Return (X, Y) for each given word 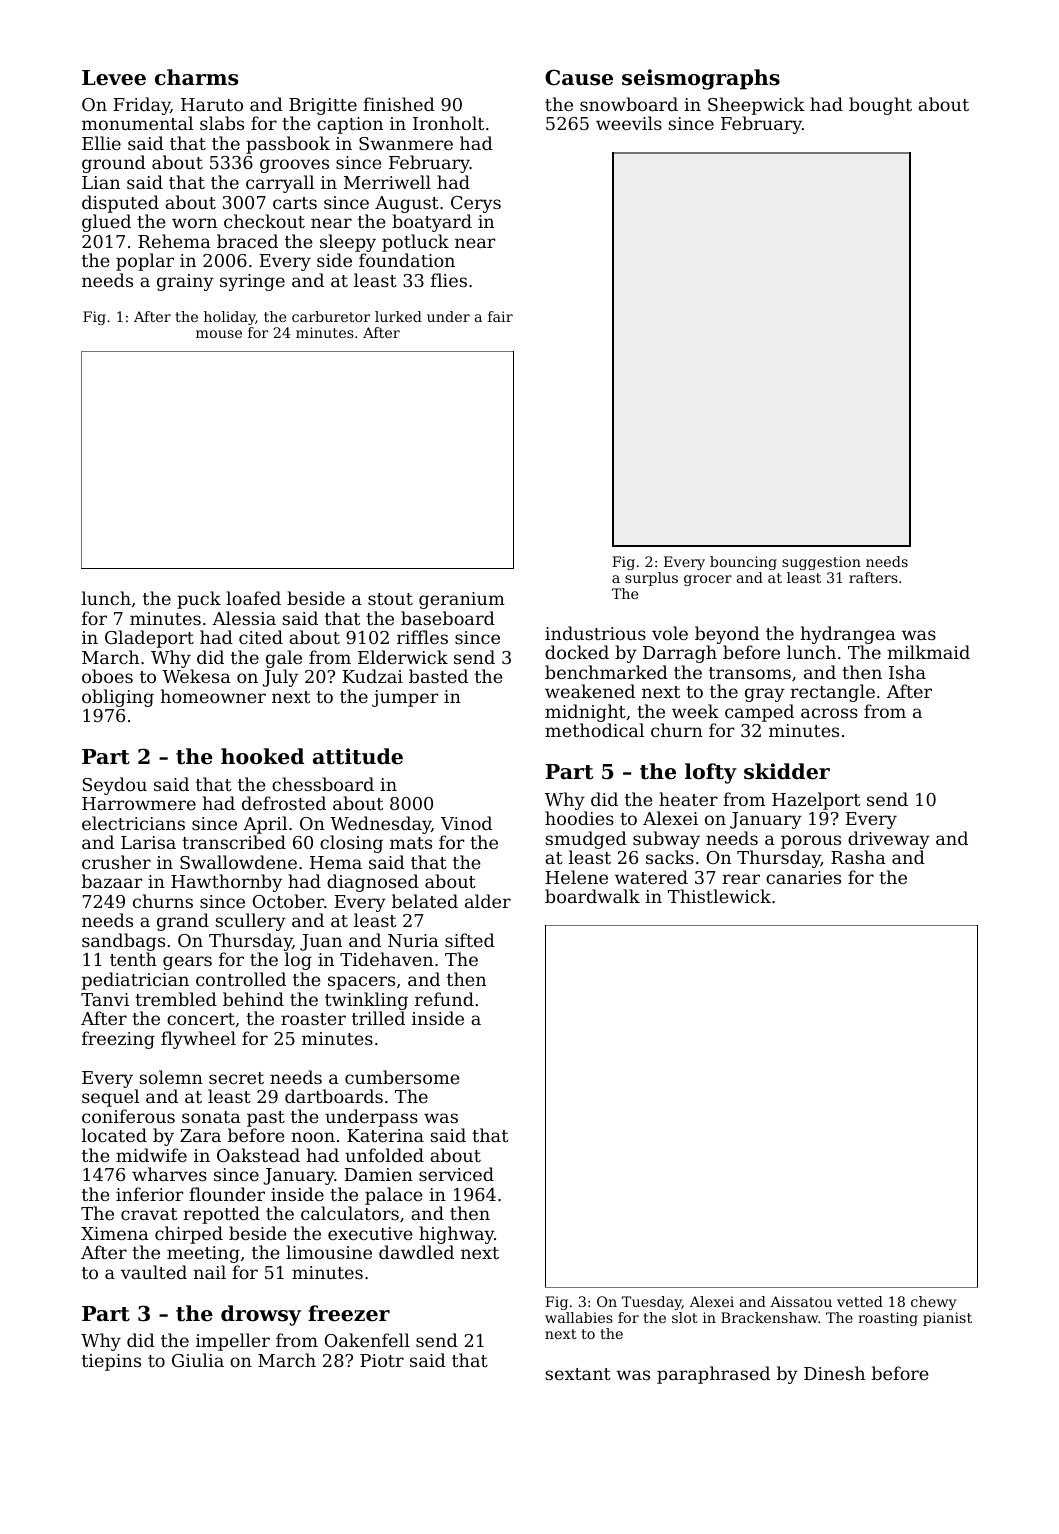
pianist (947, 1319)
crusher (116, 862)
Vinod (466, 823)
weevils (629, 123)
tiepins (111, 1362)
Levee (114, 78)
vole (670, 633)
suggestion (821, 563)
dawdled (416, 1252)
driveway (889, 840)
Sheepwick (756, 106)
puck (199, 600)
